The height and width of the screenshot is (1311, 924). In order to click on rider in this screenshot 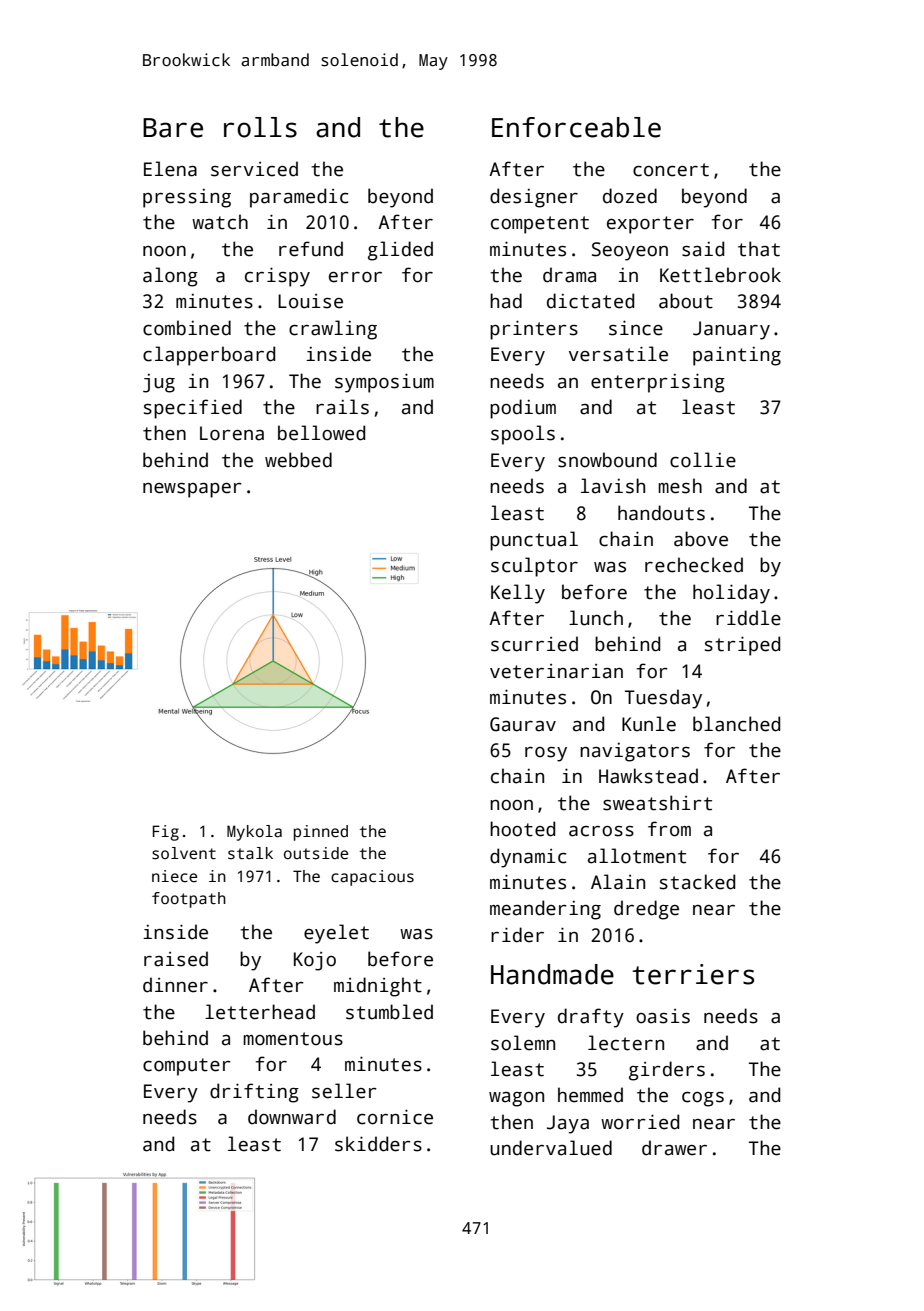, I will do `click(517, 935)`.
